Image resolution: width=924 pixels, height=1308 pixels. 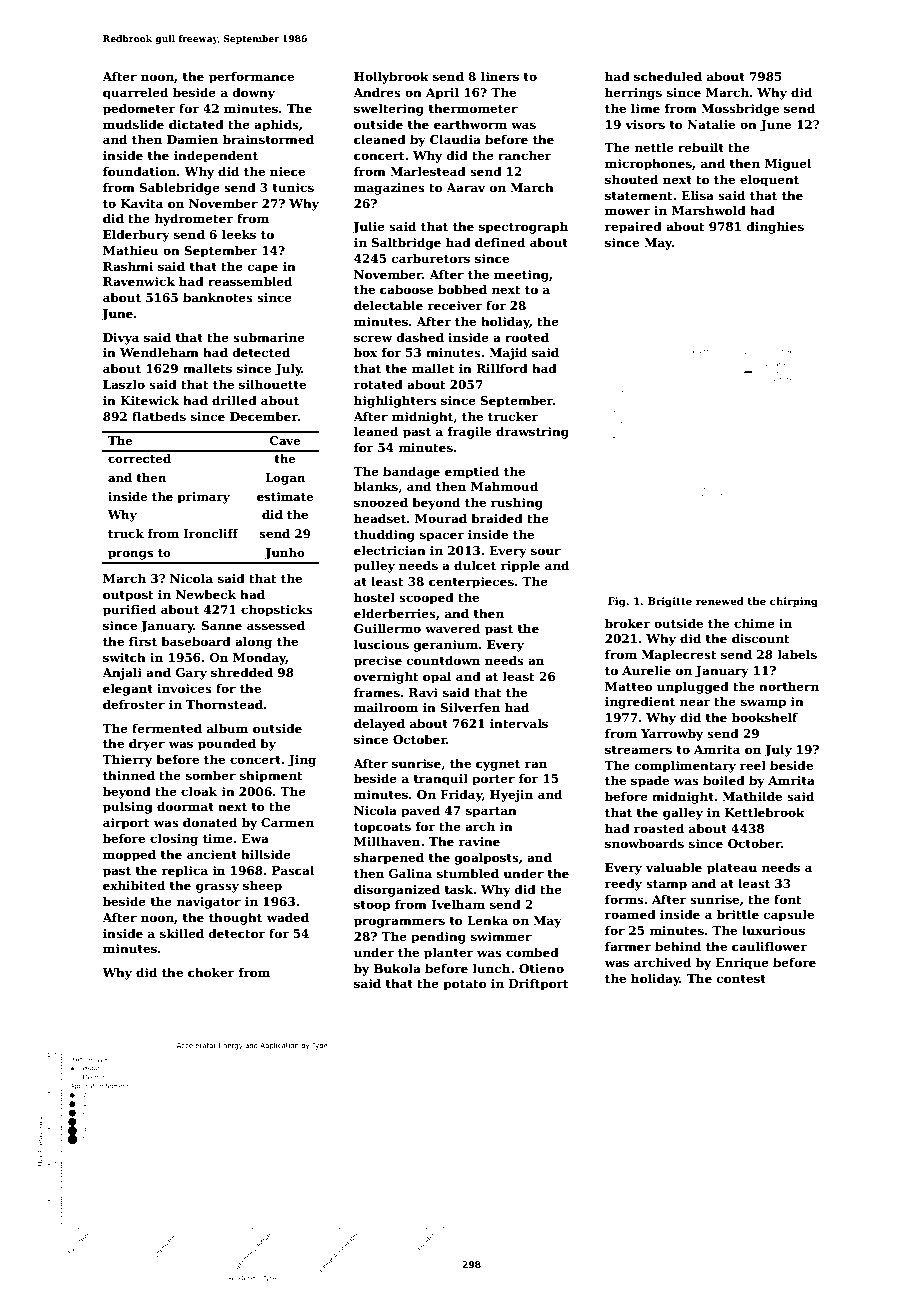 What do you see at coordinates (211, 972) in the image?
I see `choker` at bounding box center [211, 972].
